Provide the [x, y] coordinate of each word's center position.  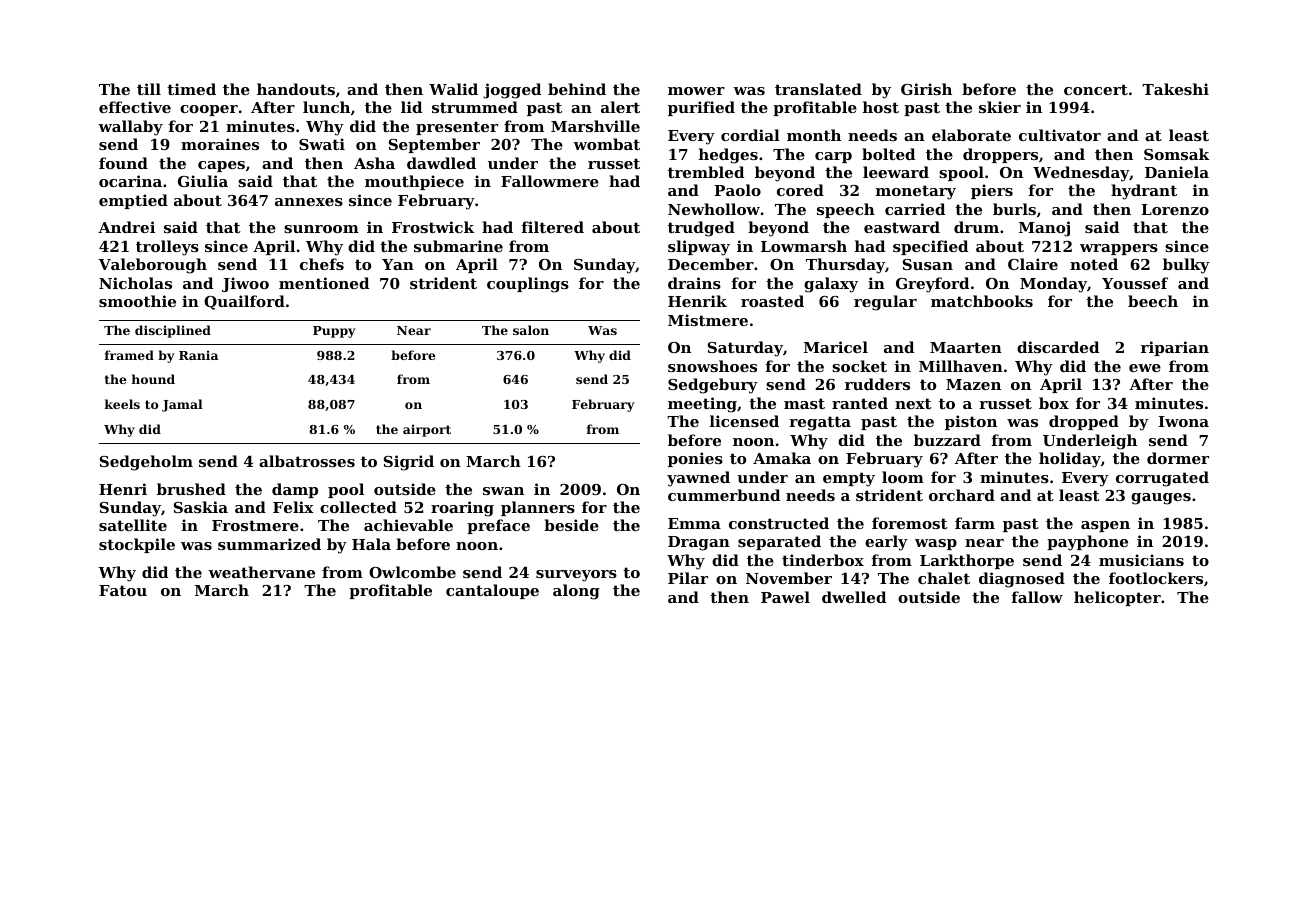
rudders [877, 384]
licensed [744, 421]
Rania [198, 355]
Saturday [745, 349]
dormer [1178, 458]
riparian [1175, 348]
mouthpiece [414, 182]
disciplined [173, 331]
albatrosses [307, 461]
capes [221, 166]
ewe [1145, 368]
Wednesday [1081, 174]
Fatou [123, 590]
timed [191, 89]
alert [620, 107]
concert [1096, 89]
